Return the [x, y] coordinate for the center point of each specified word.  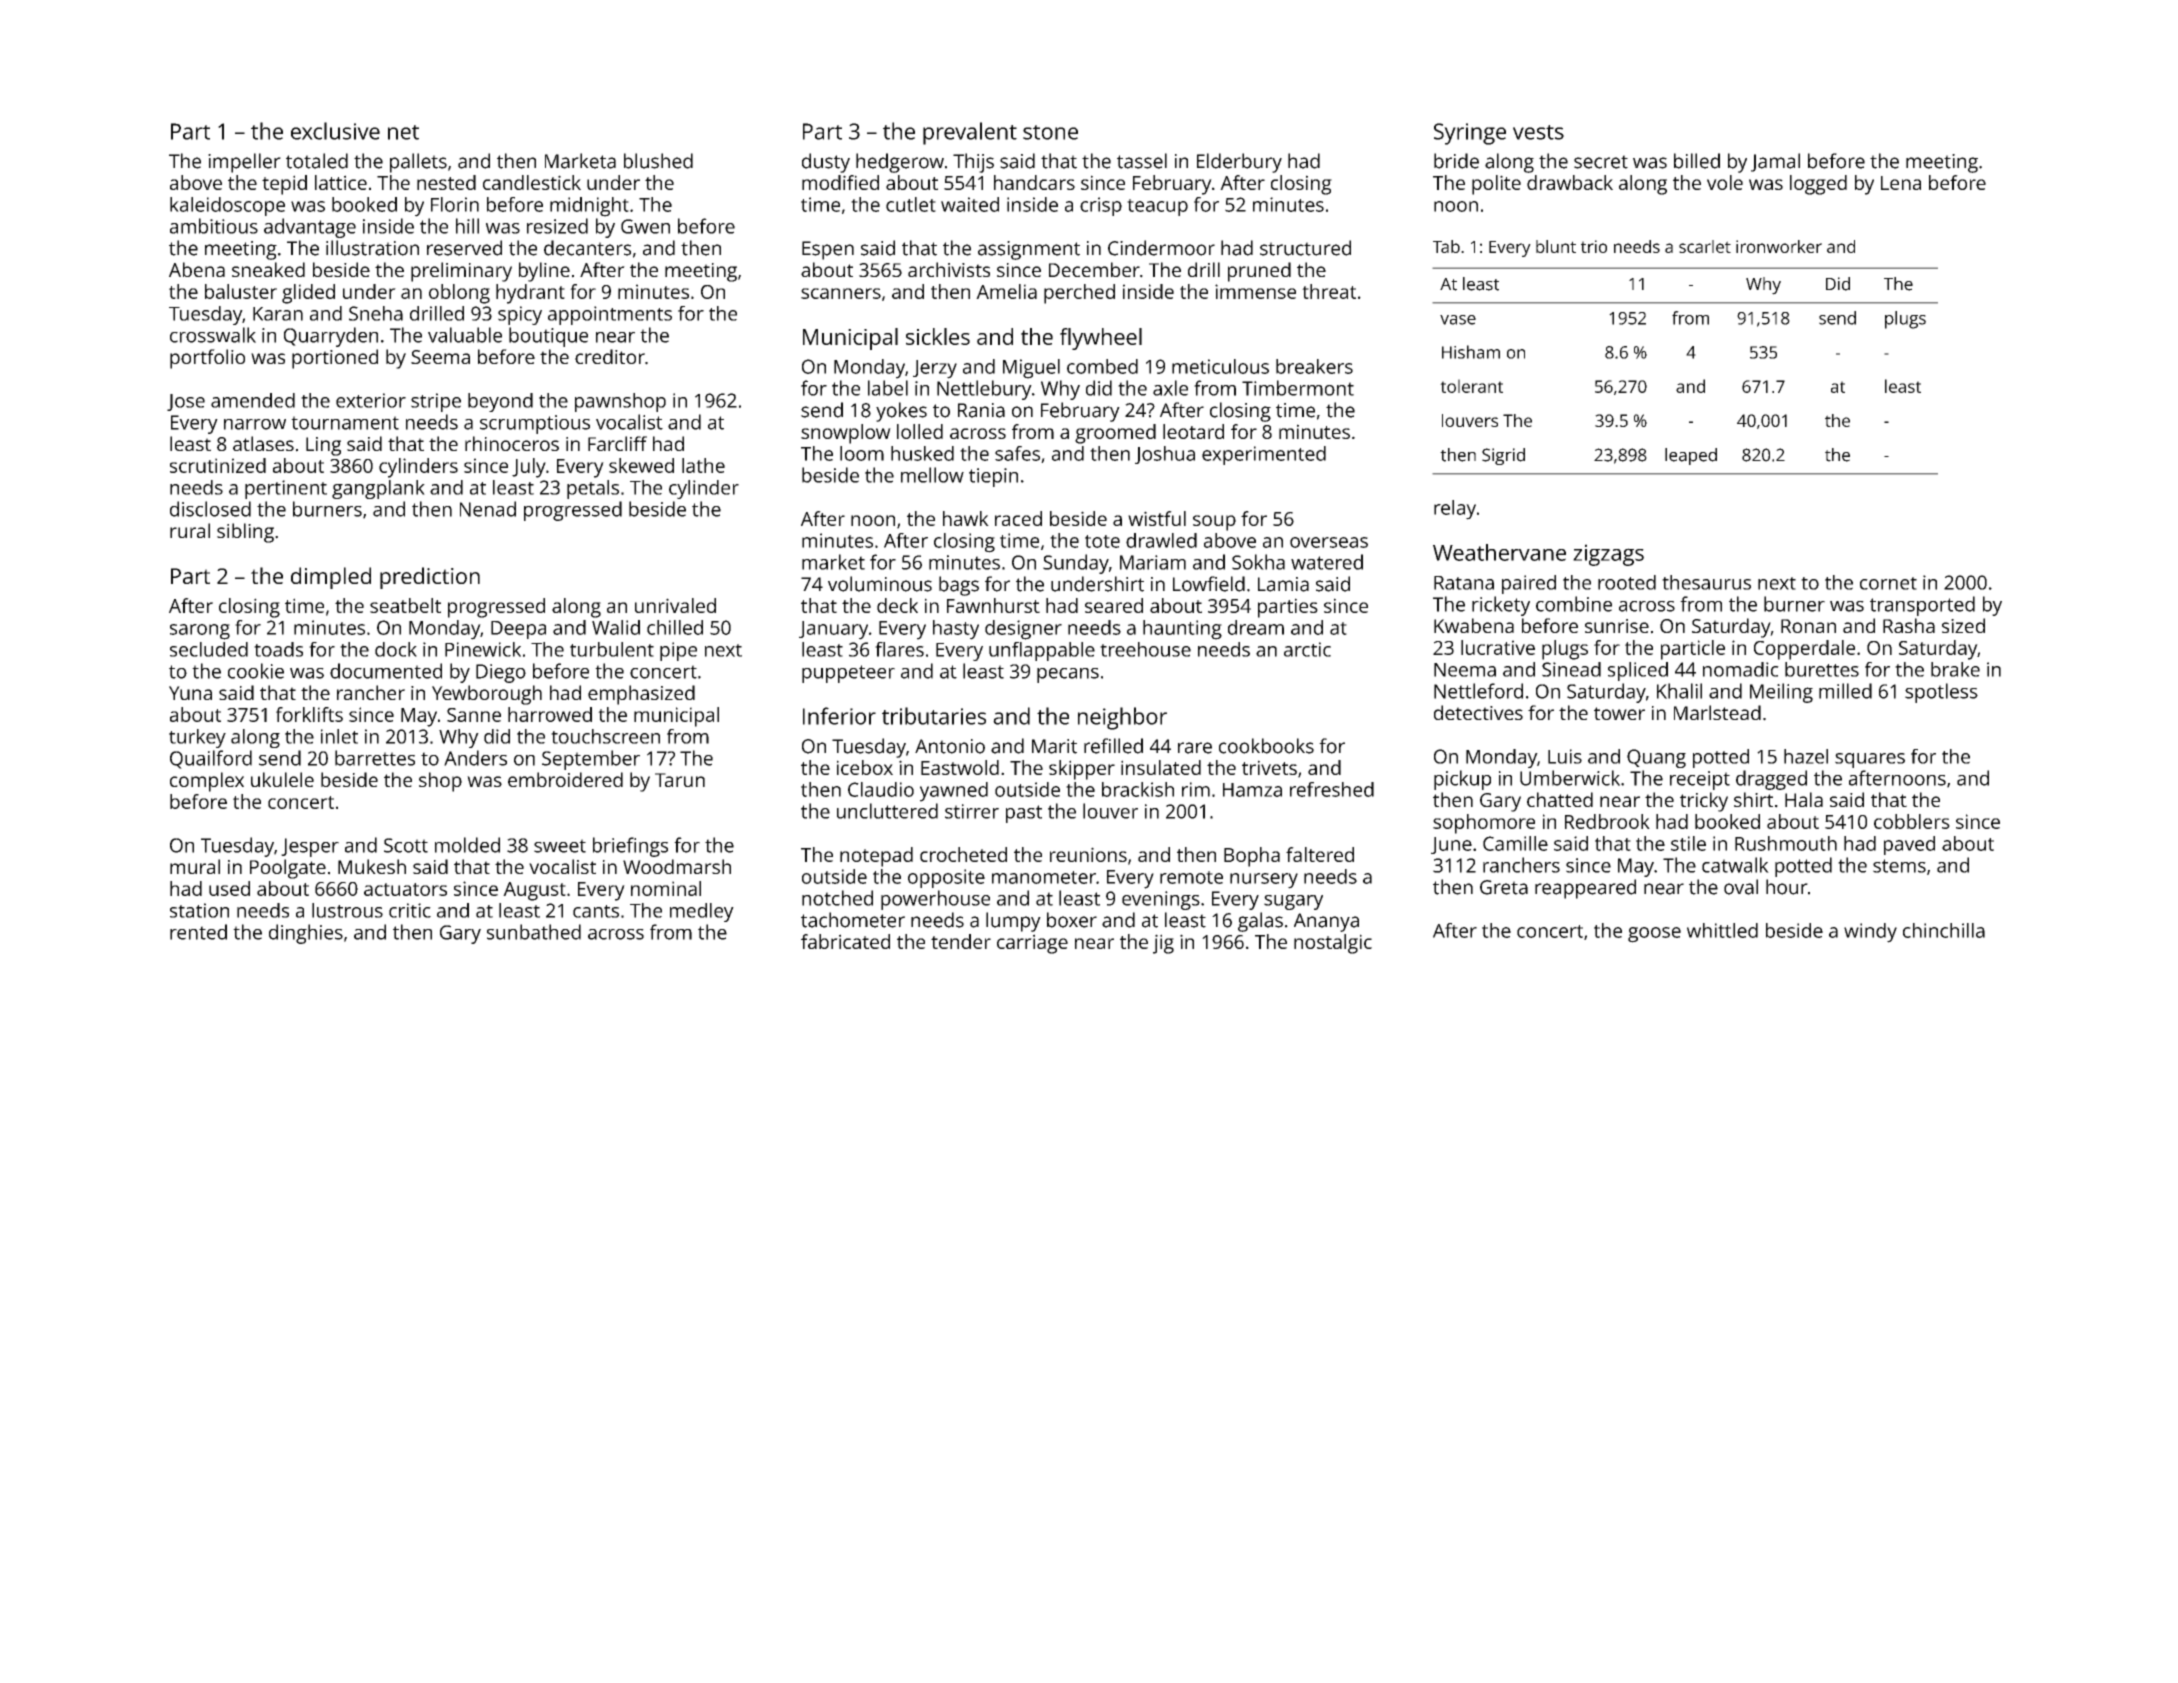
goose [1654, 935]
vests [1538, 132]
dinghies [306, 934]
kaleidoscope [227, 206]
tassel [1142, 161]
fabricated [845, 941]
